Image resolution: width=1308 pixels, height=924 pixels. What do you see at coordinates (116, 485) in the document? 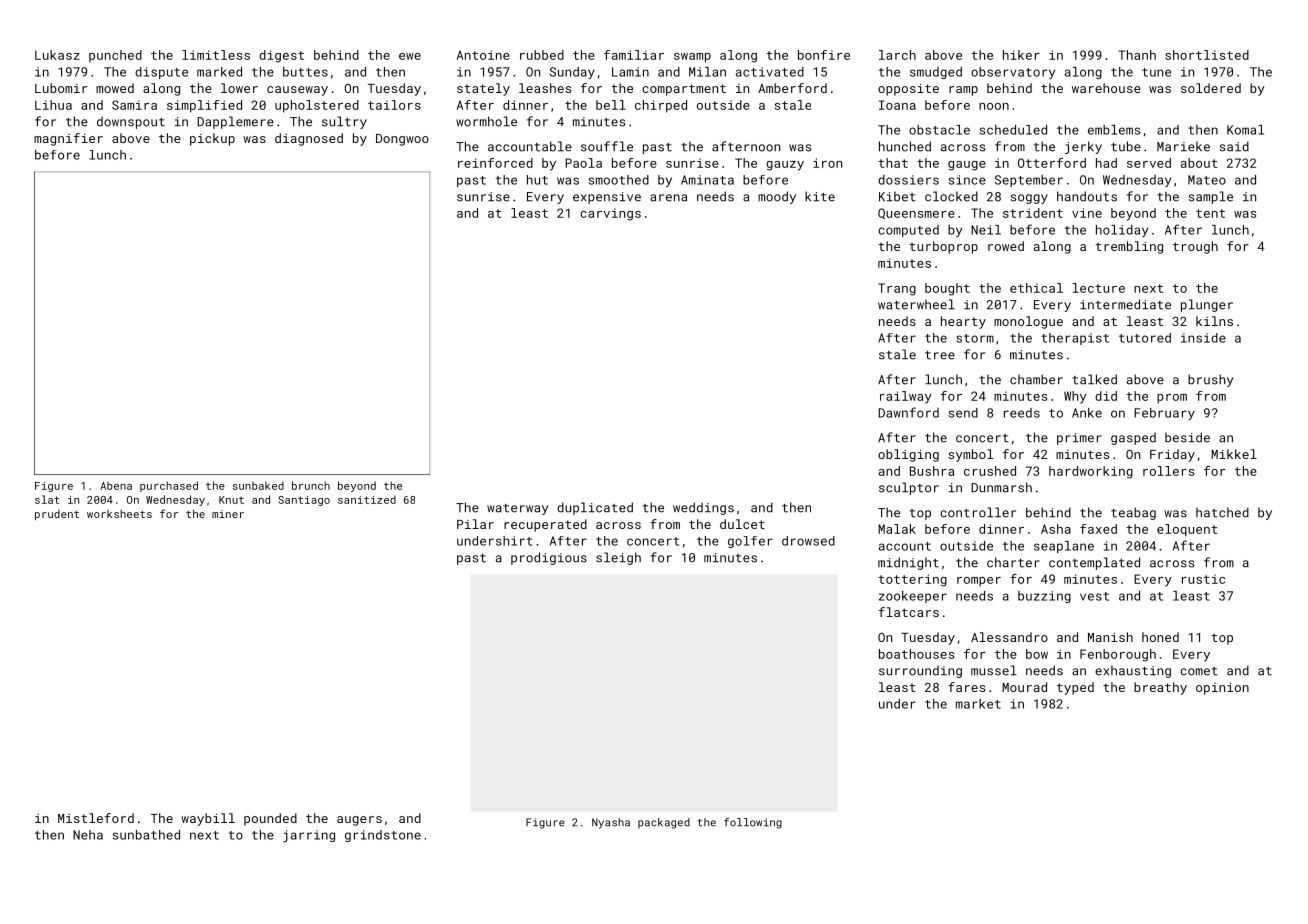
I see `Abena` at bounding box center [116, 485].
